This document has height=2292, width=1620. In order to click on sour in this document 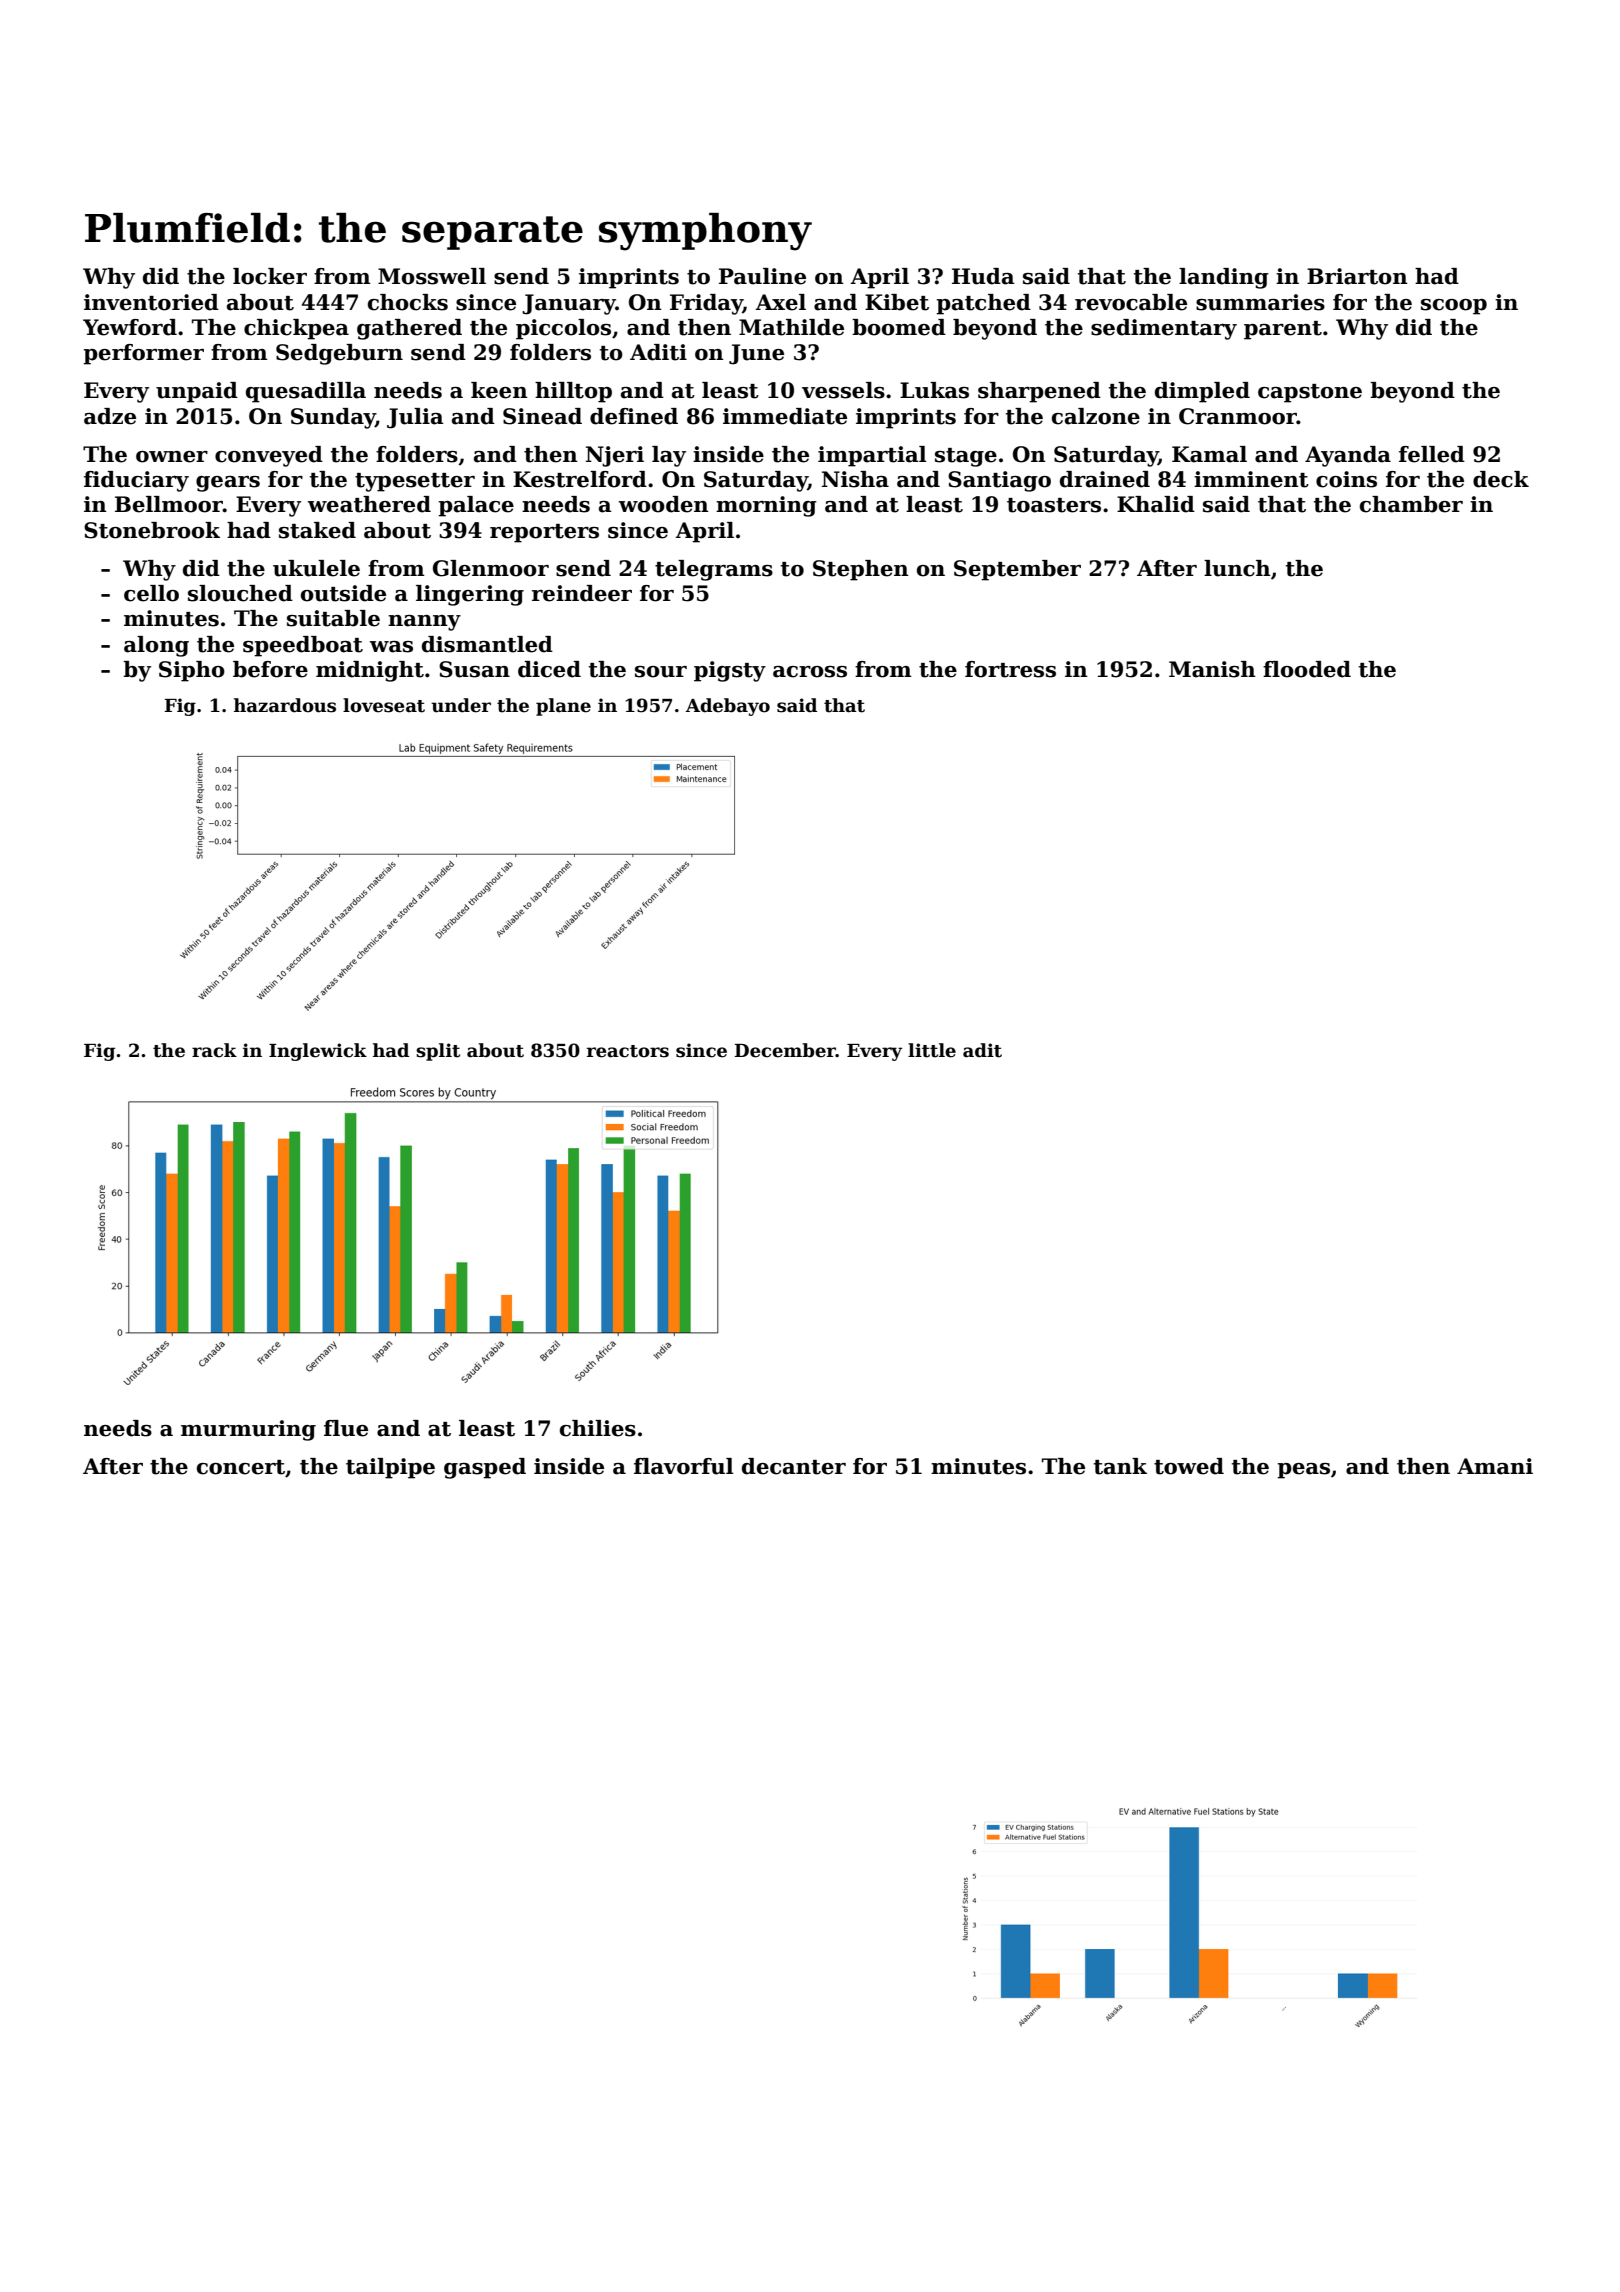, I will do `click(661, 672)`.
